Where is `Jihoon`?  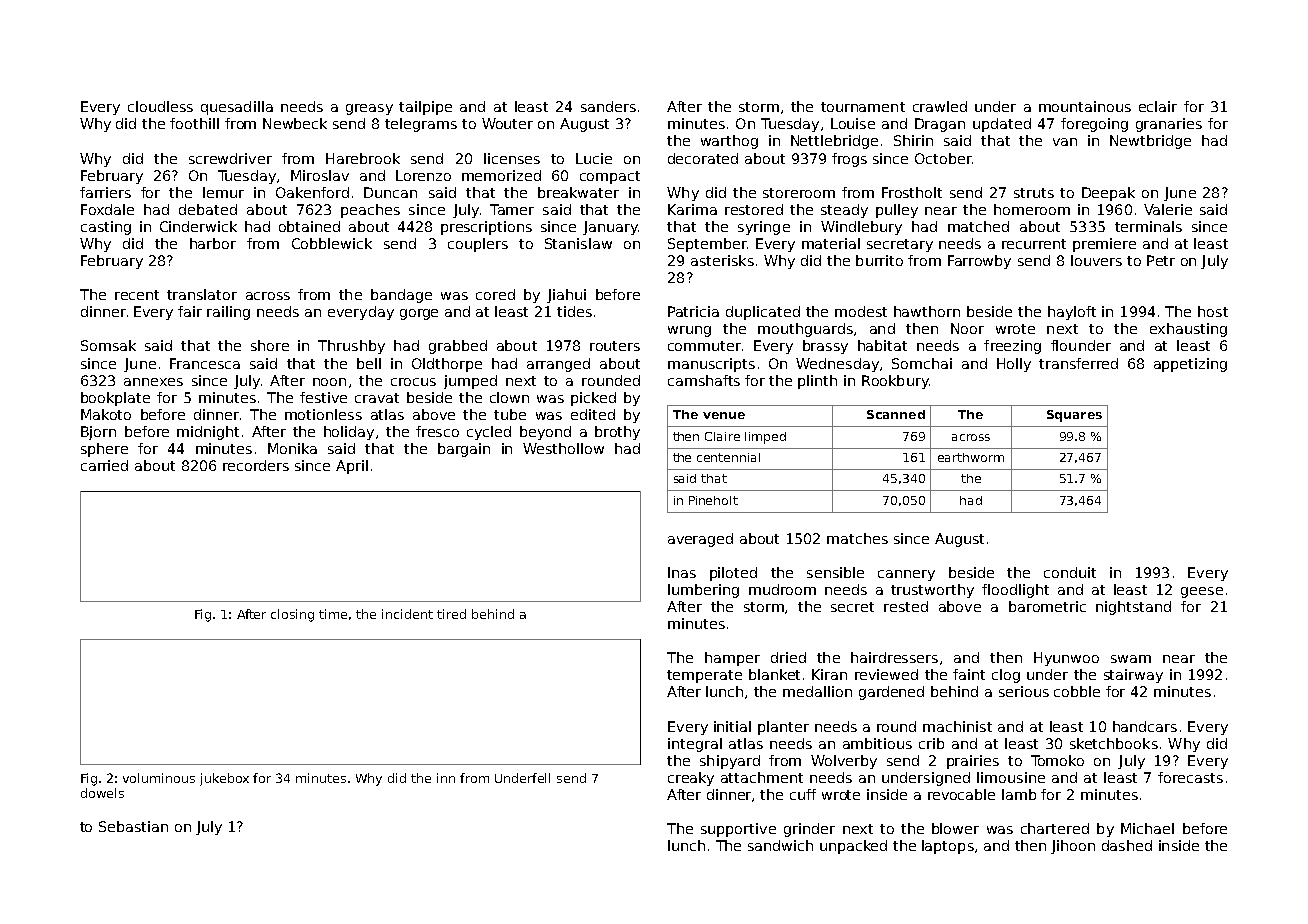
Jihoon is located at coordinates (1073, 847).
